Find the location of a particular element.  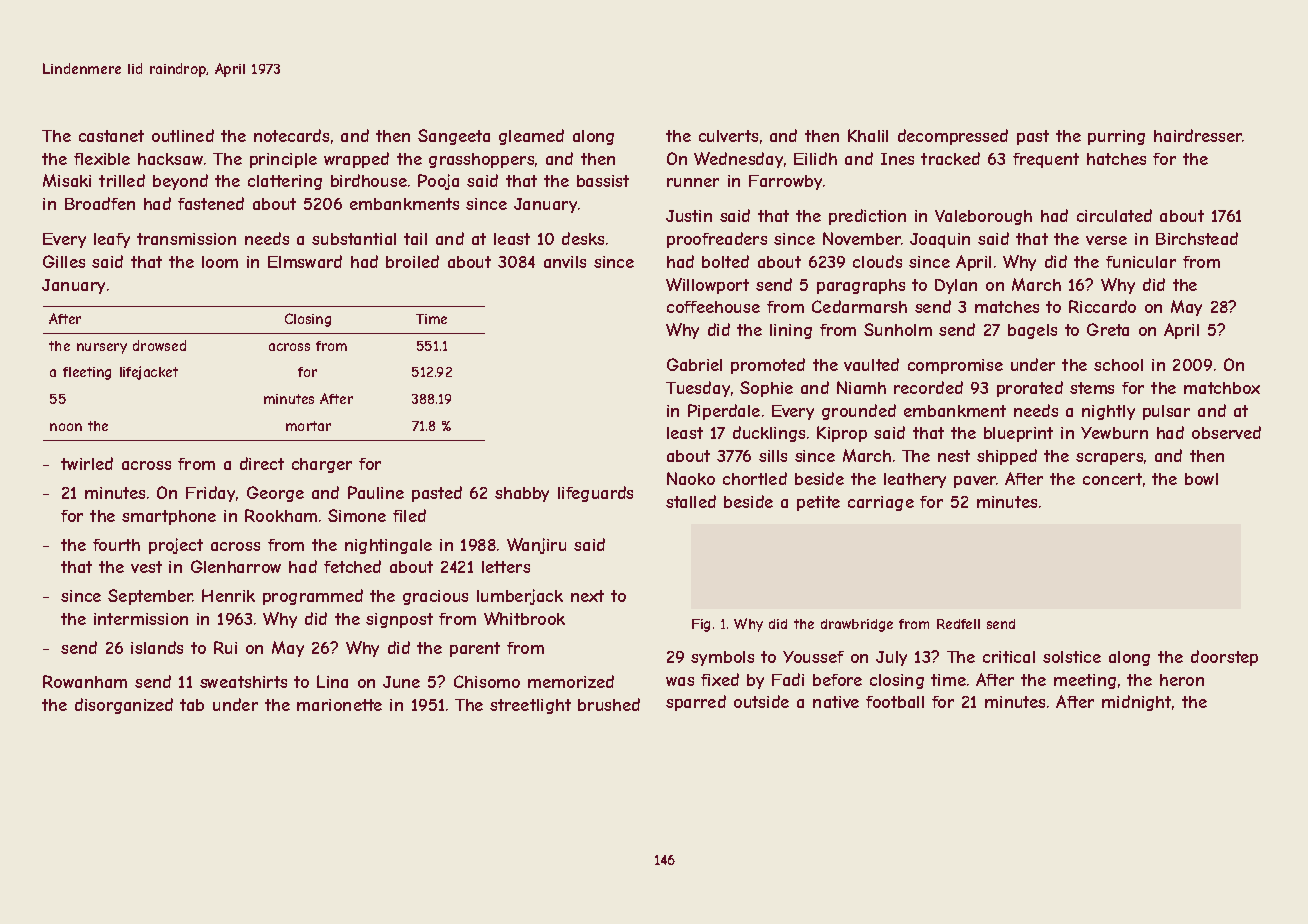

sweatshirts is located at coordinates (243, 682).
